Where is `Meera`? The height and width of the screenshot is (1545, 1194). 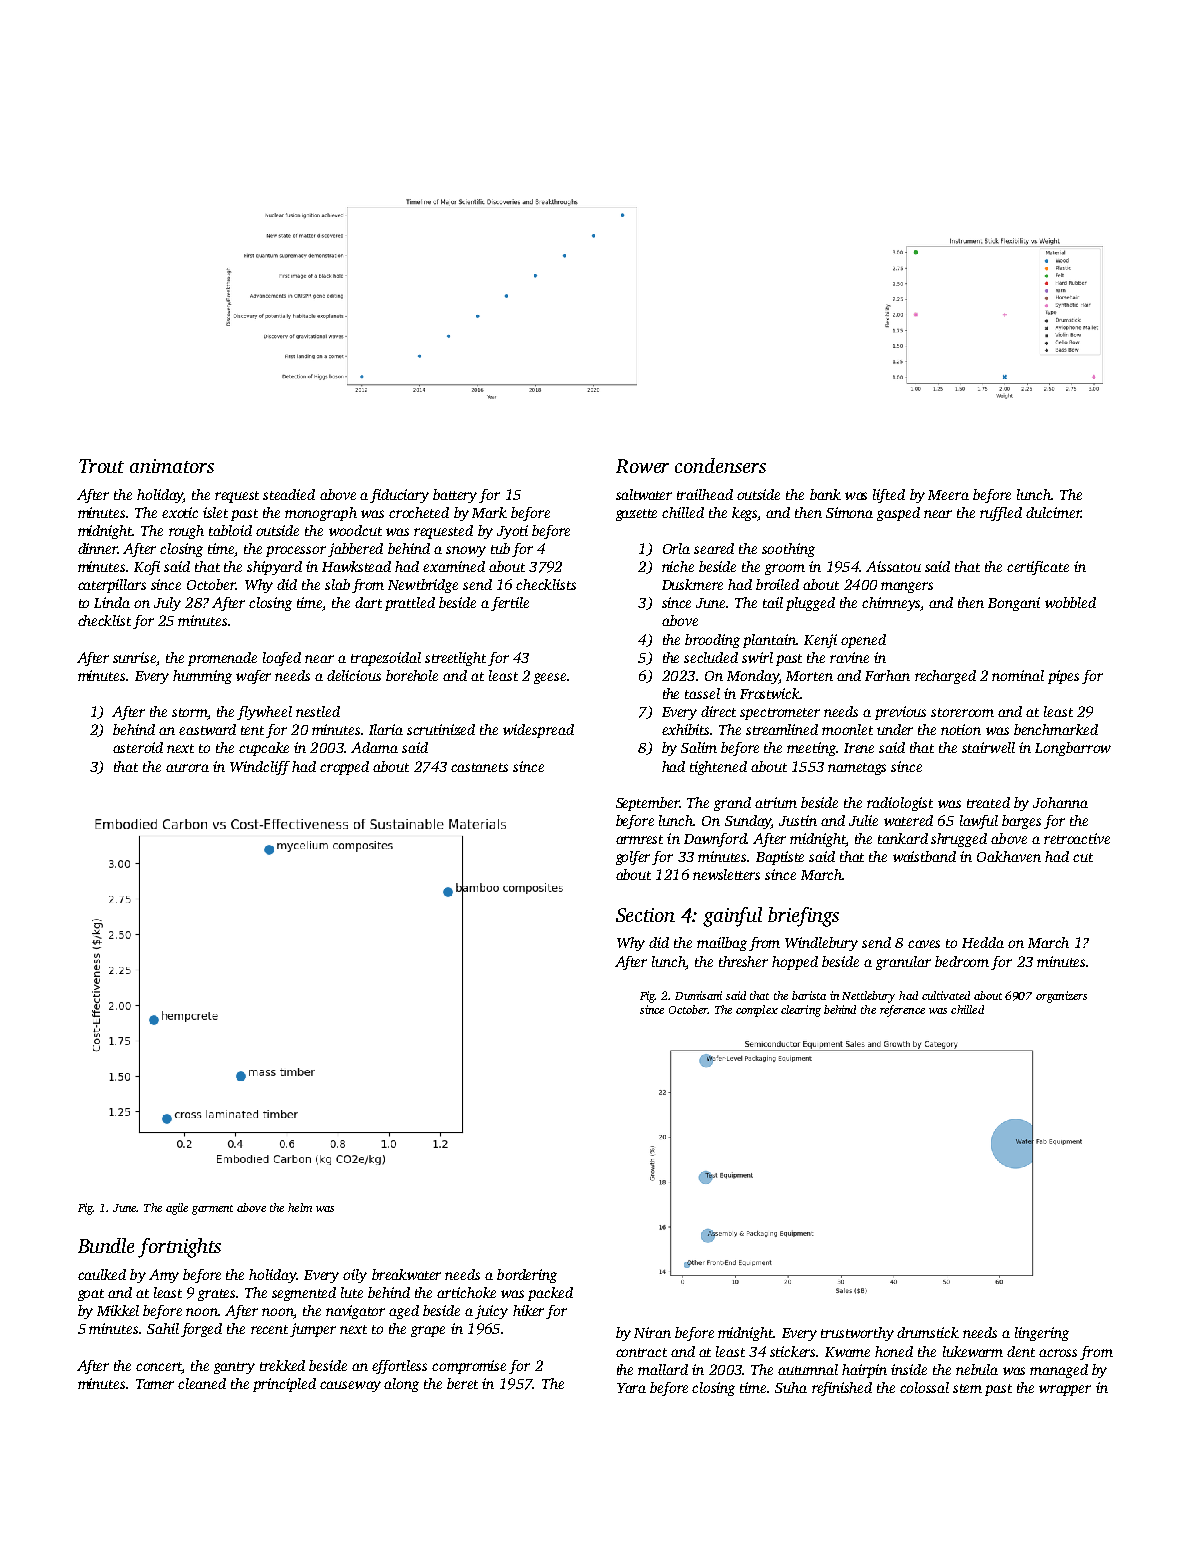 Meera is located at coordinates (948, 495).
